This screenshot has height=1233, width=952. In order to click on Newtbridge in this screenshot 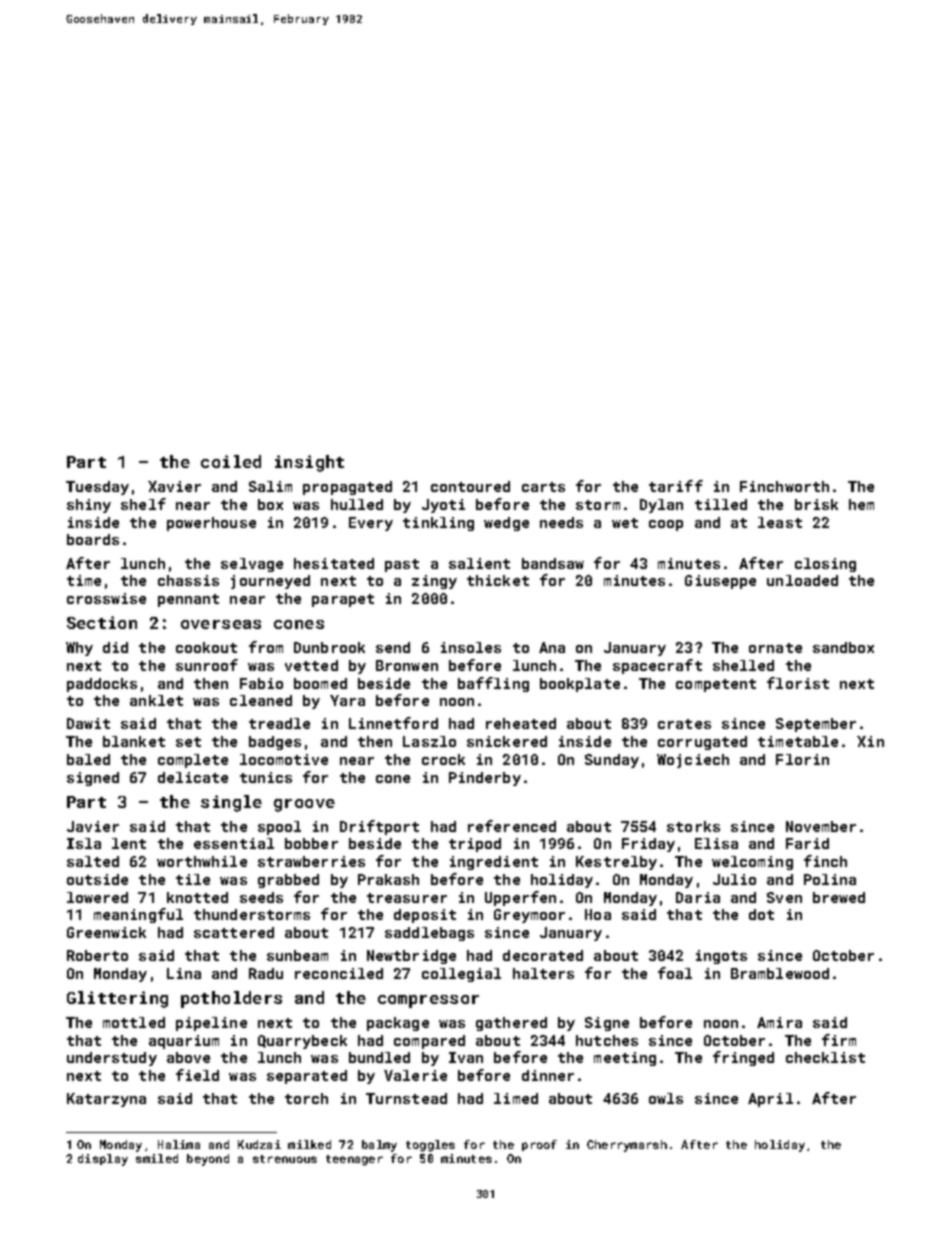, I will do `click(411, 957)`.
